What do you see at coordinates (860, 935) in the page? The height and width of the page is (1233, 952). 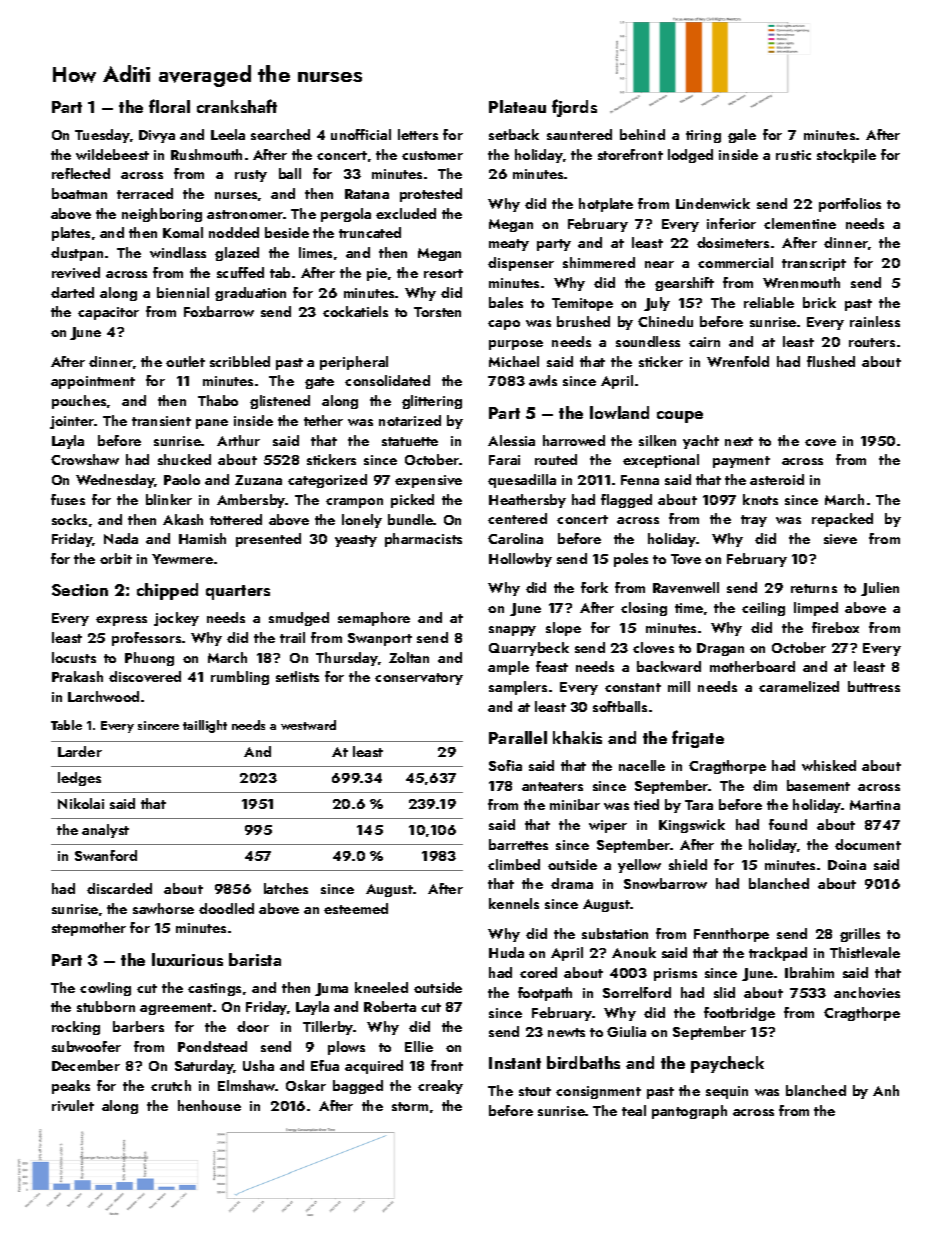 I see `grilles` at bounding box center [860, 935].
